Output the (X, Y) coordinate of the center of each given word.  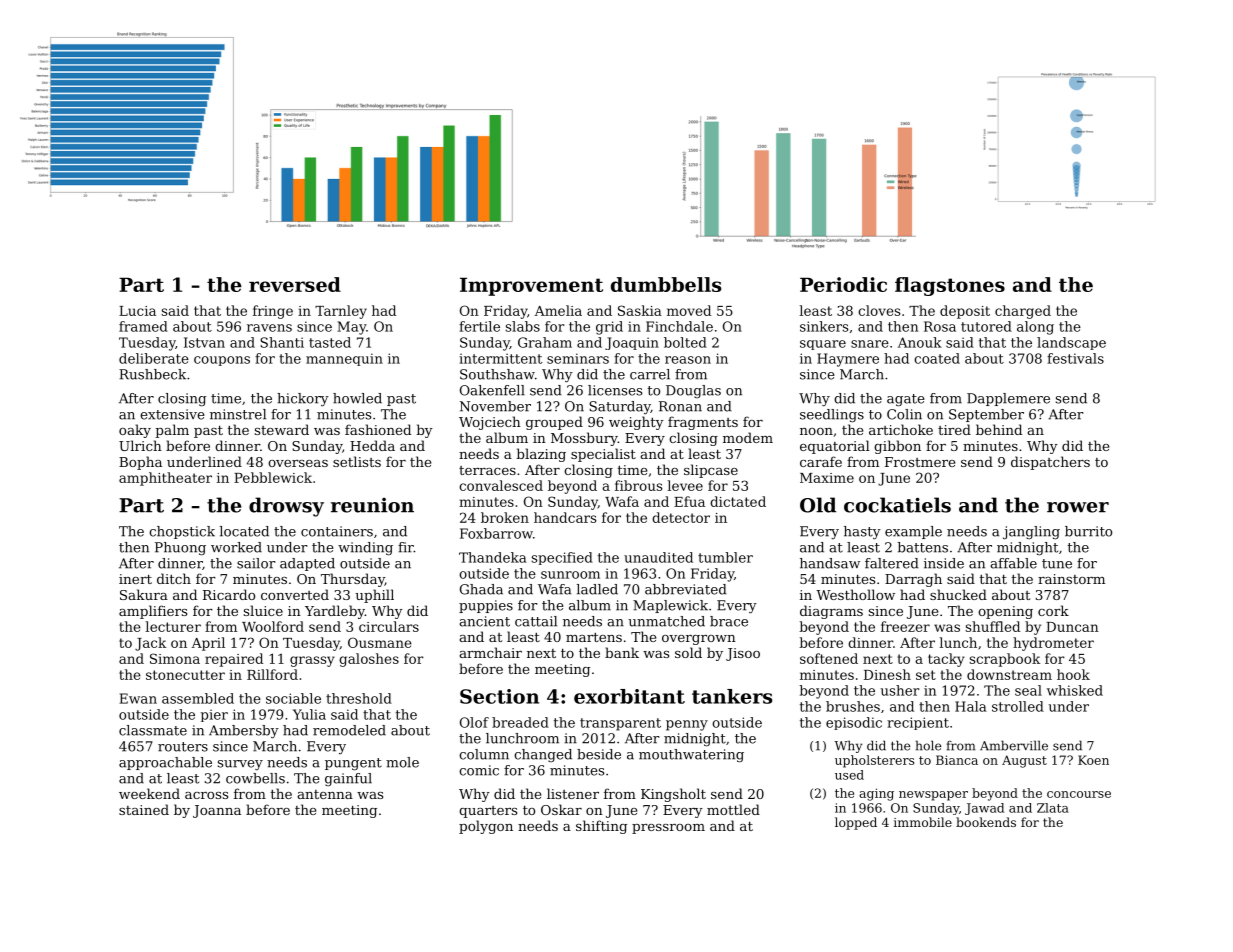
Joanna (217, 811)
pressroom (668, 829)
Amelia (558, 310)
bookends (986, 822)
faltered (892, 563)
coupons (222, 361)
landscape (1071, 343)
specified (562, 558)
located (244, 531)
